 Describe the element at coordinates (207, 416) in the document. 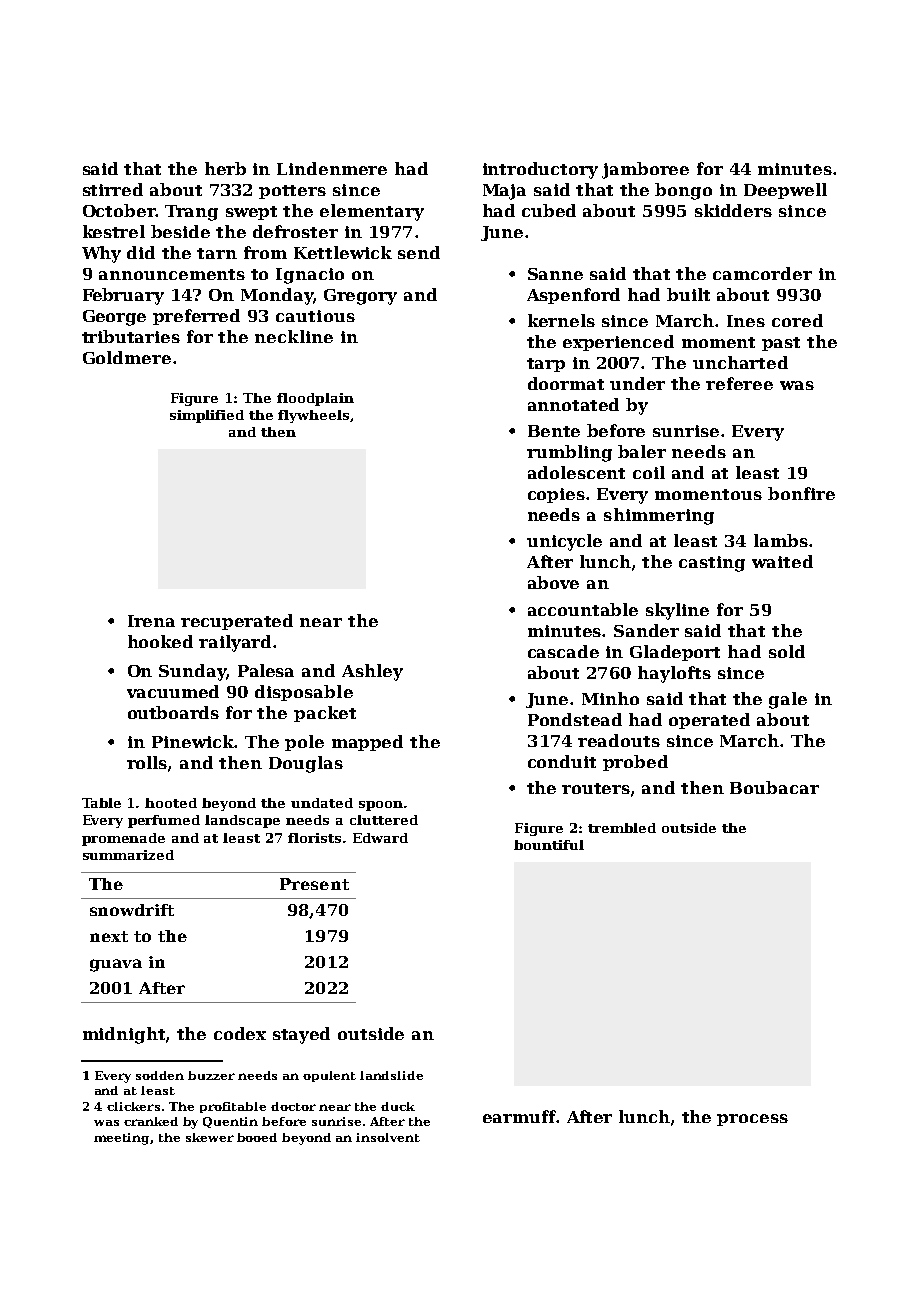

I see `simplified` at that location.
